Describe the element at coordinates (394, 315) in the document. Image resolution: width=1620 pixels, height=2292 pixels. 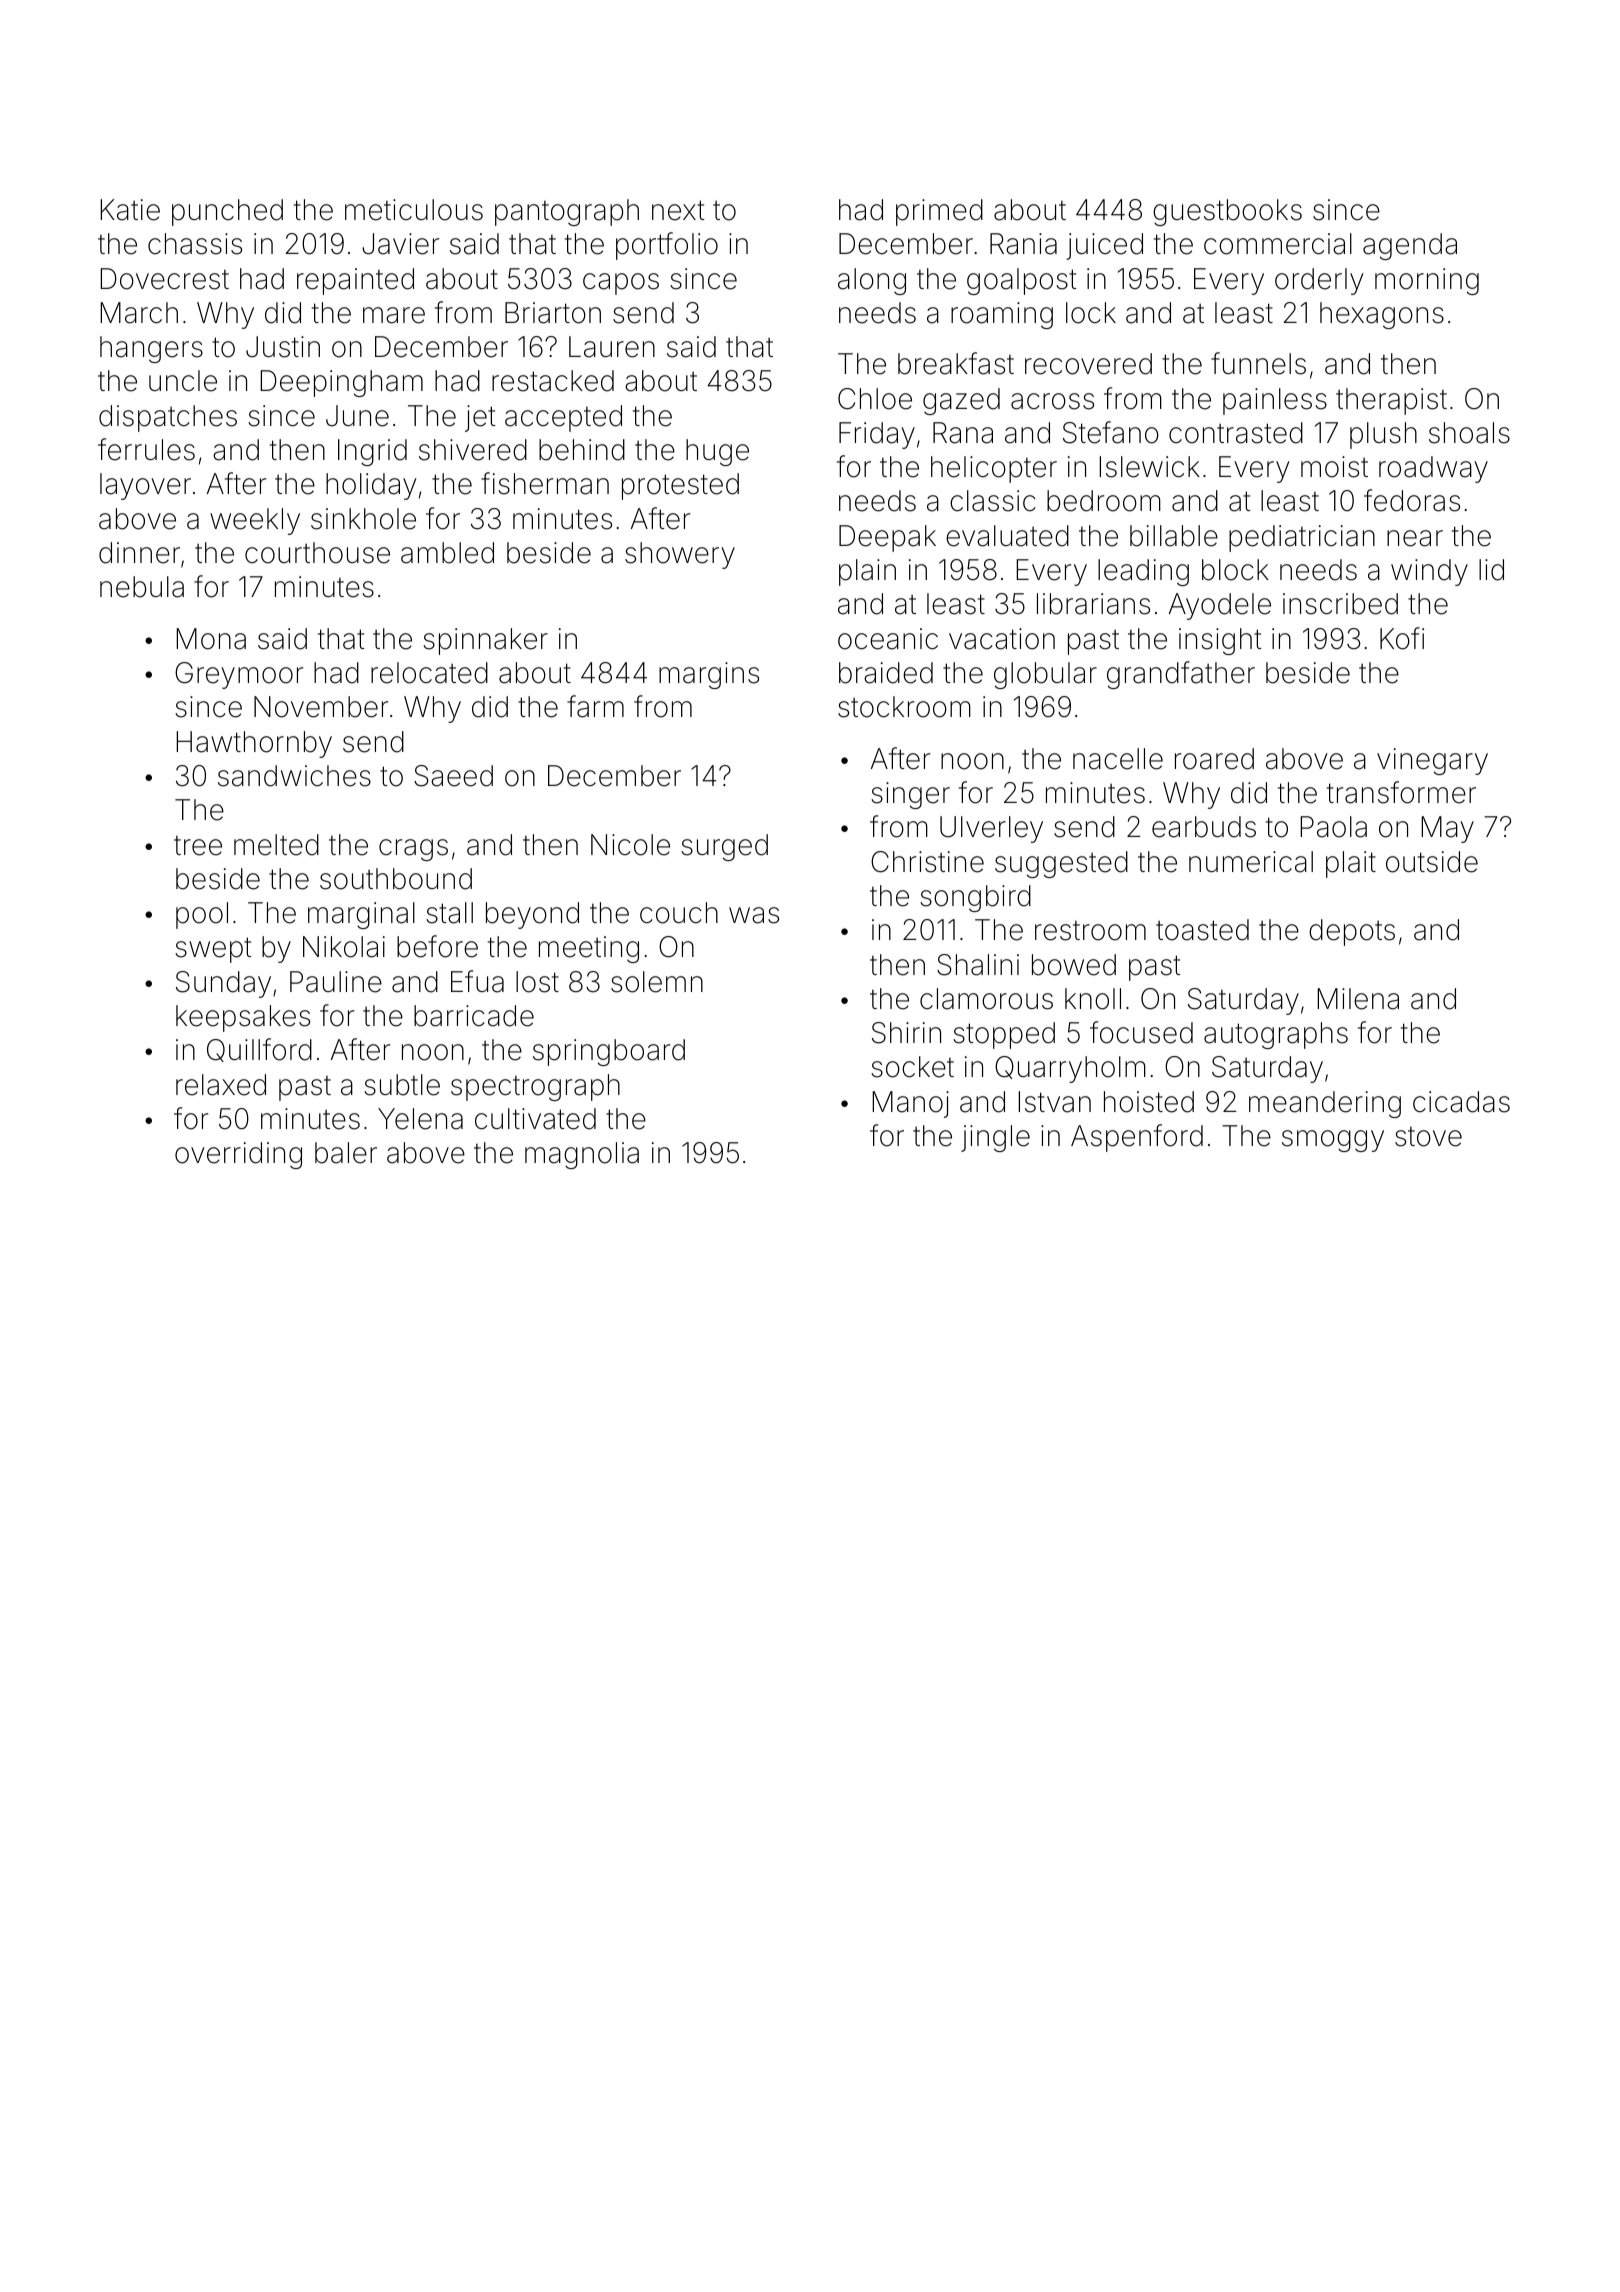
I see `mare` at that location.
